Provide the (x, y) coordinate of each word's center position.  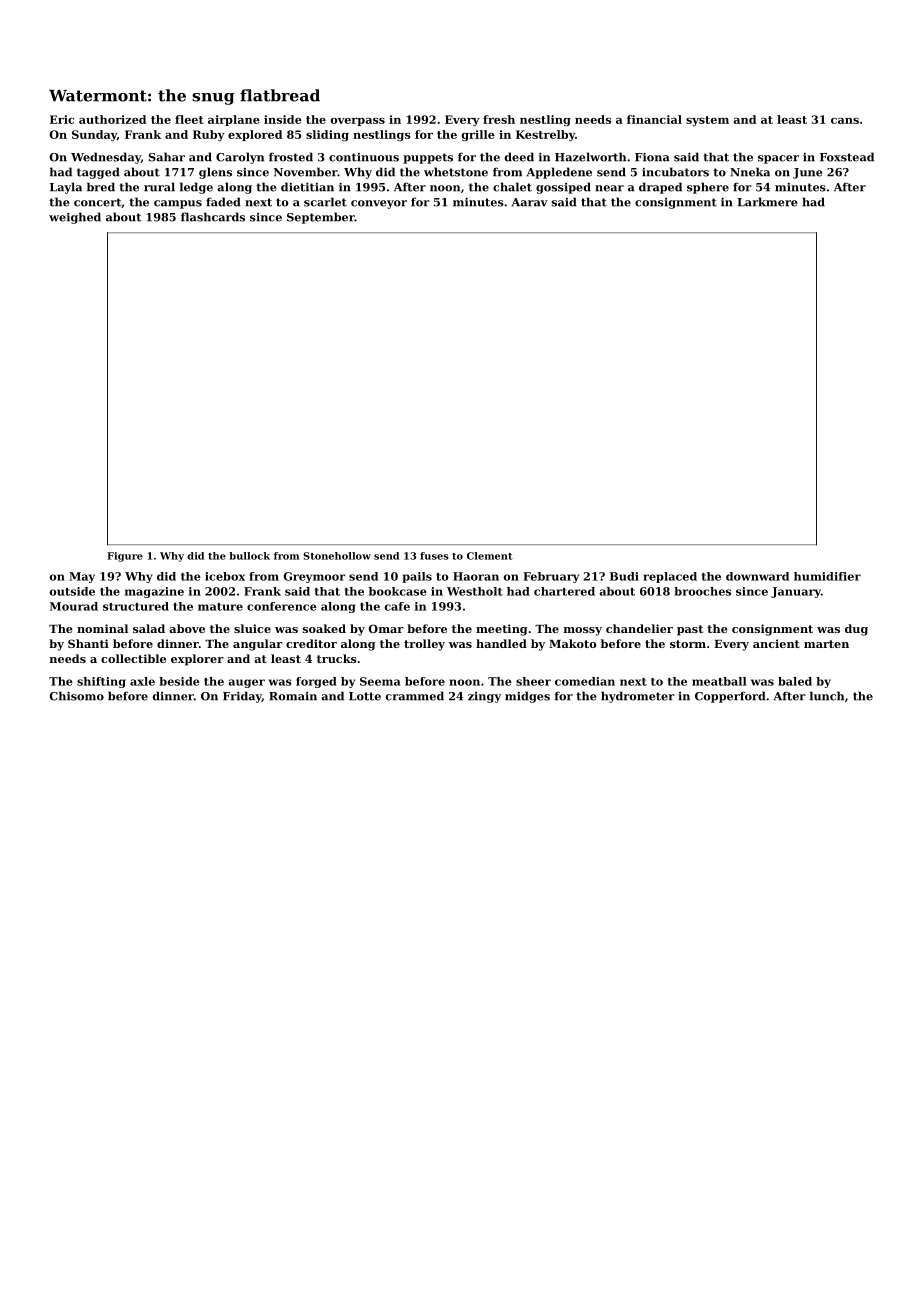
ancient (776, 643)
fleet (189, 119)
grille (478, 135)
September (321, 218)
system (707, 121)
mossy (583, 631)
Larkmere (767, 202)
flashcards (213, 217)
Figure (125, 557)
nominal (102, 628)
